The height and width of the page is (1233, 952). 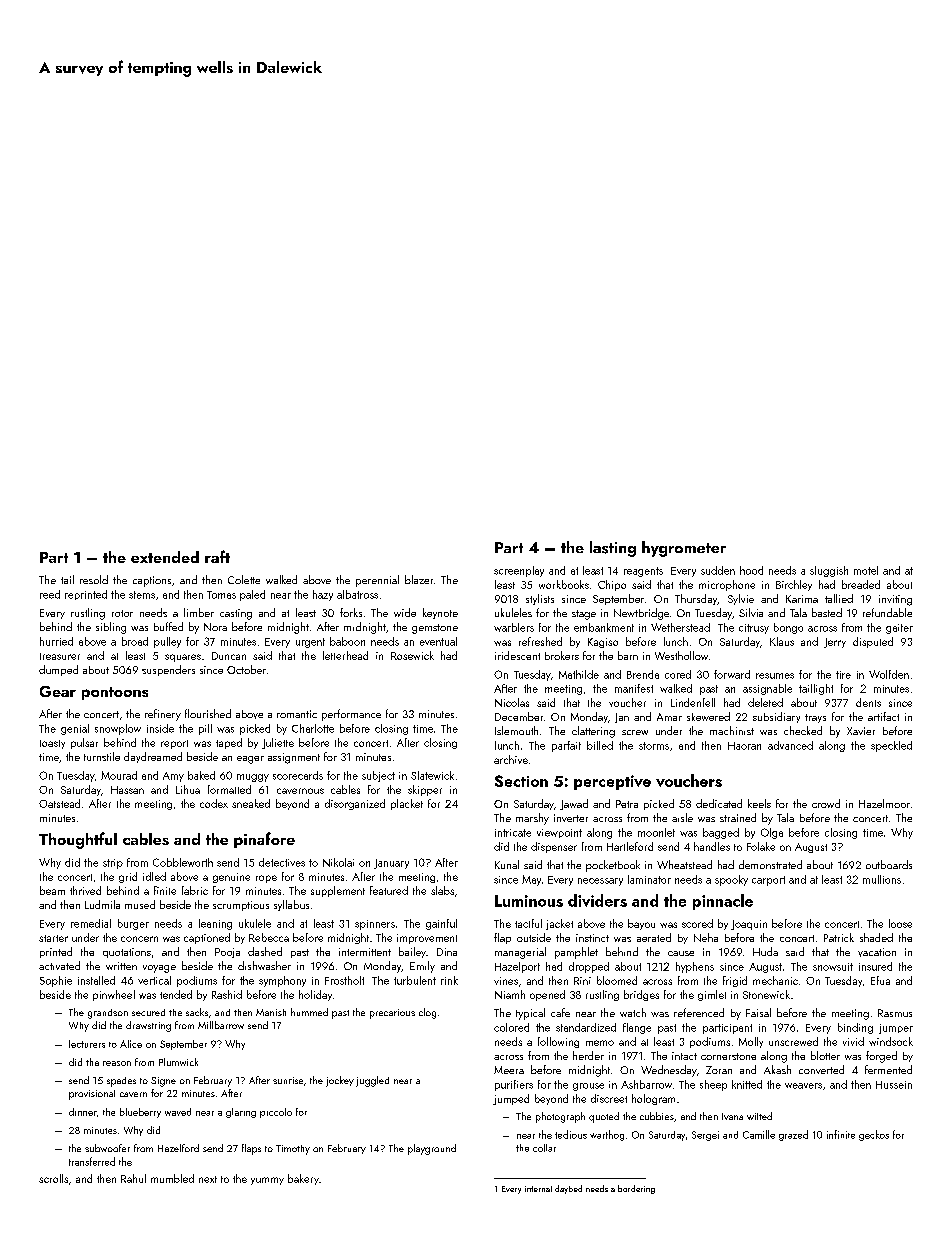 I want to click on Rahul, so click(x=133, y=1178).
